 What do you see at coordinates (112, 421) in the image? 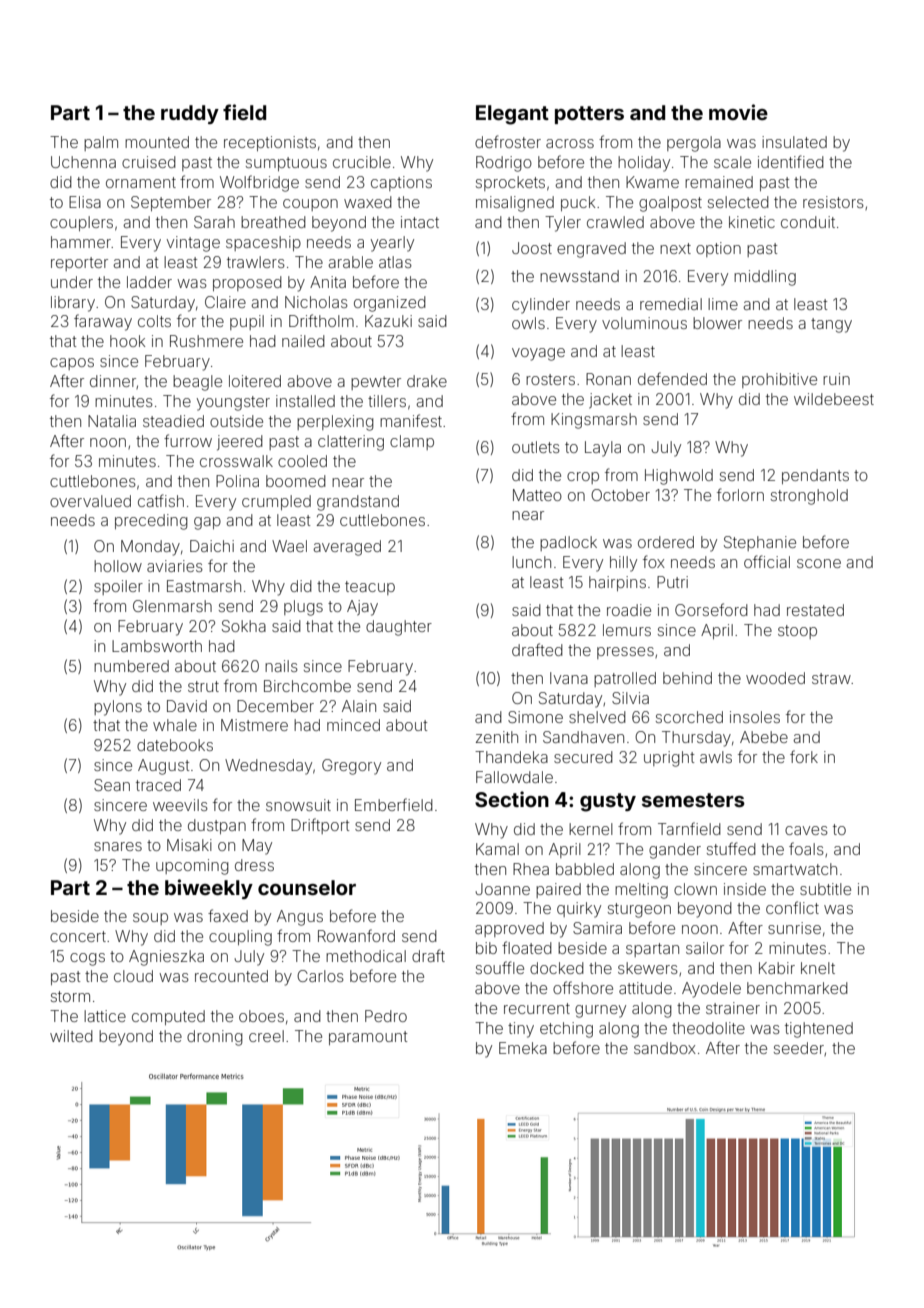
I see `Natalia` at bounding box center [112, 421].
